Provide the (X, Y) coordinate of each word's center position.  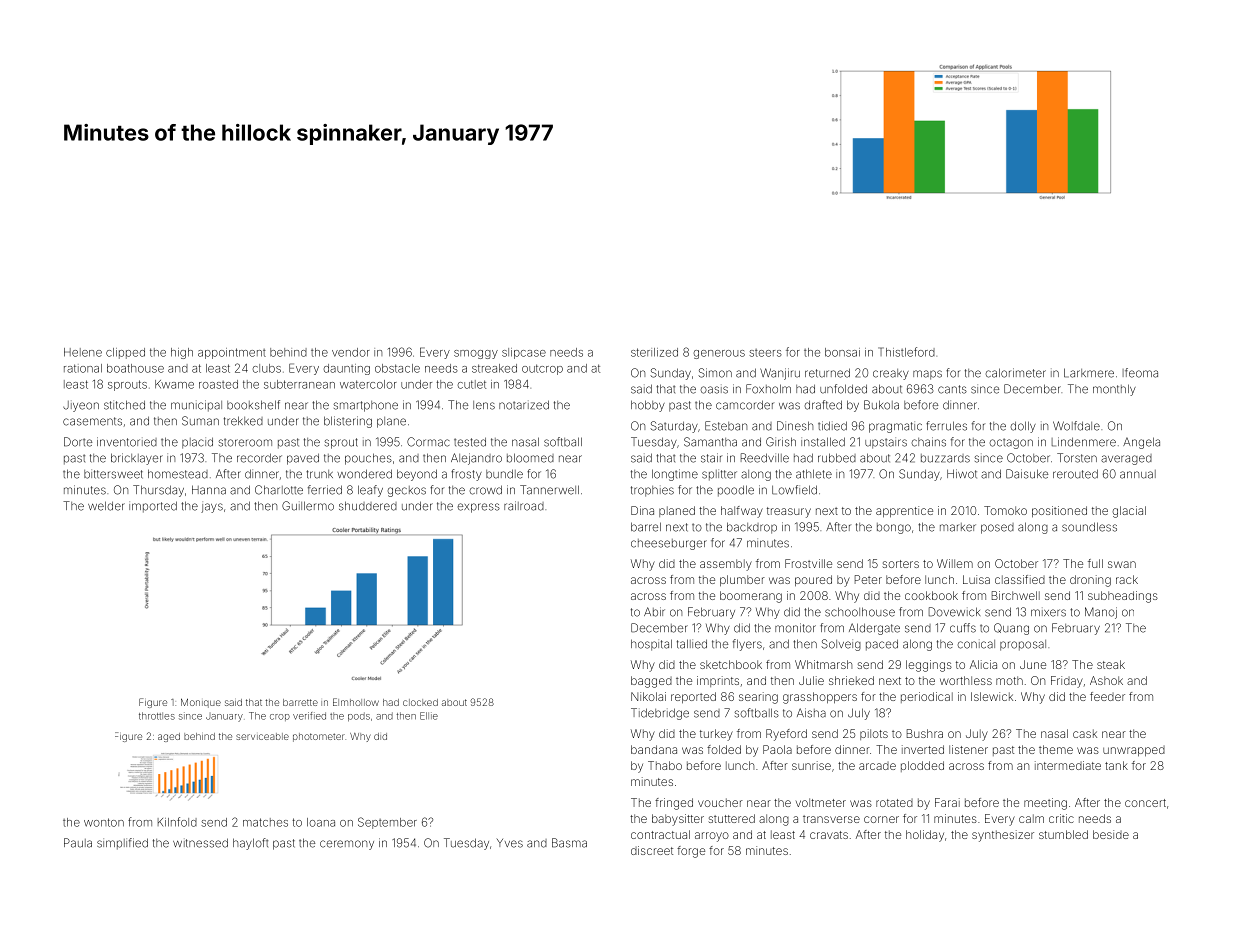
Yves (510, 843)
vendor (351, 352)
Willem (955, 563)
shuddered (368, 506)
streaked (494, 368)
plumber (742, 581)
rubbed (837, 458)
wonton (104, 822)
